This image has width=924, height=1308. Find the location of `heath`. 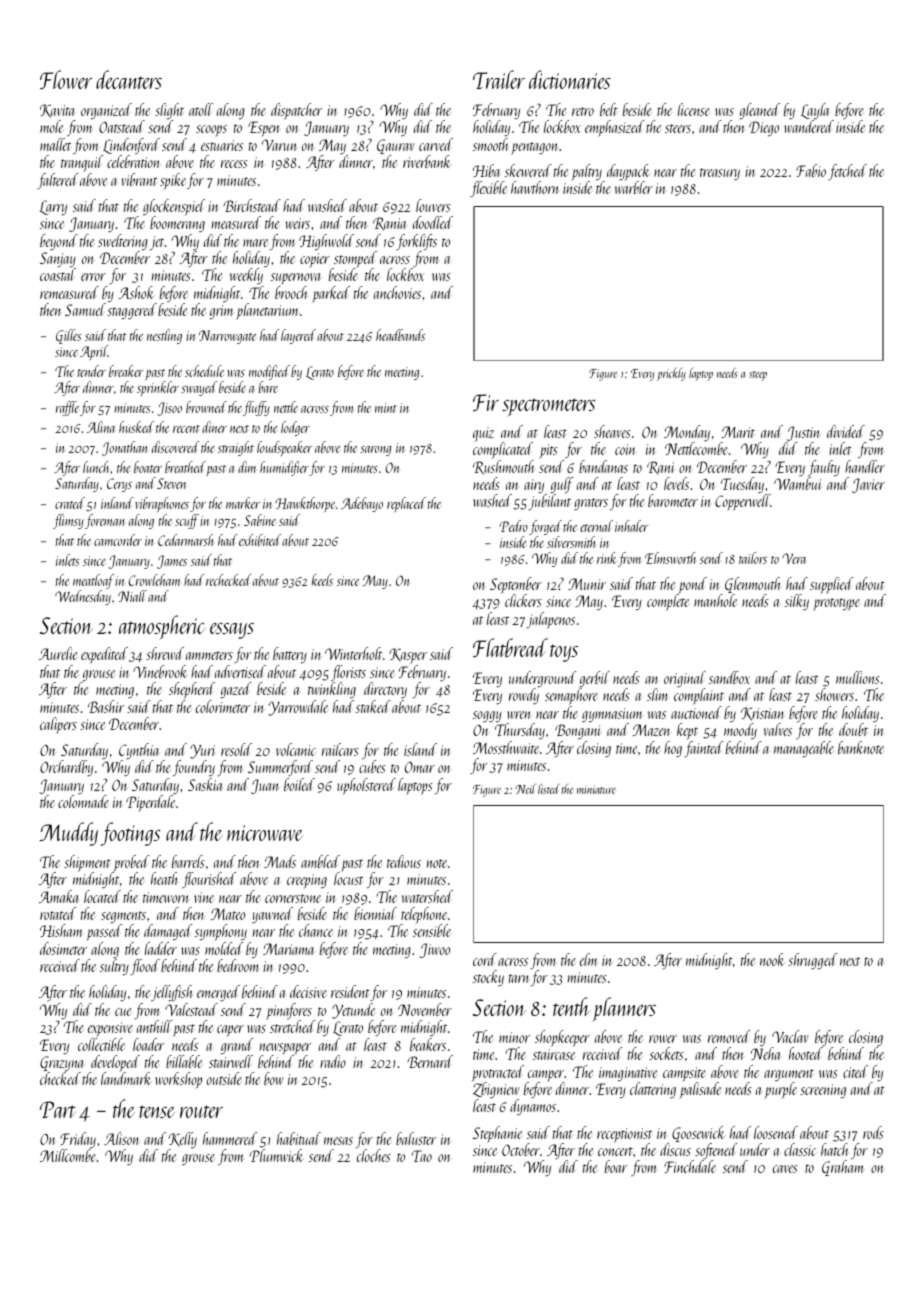

heath is located at coordinates (164, 878).
